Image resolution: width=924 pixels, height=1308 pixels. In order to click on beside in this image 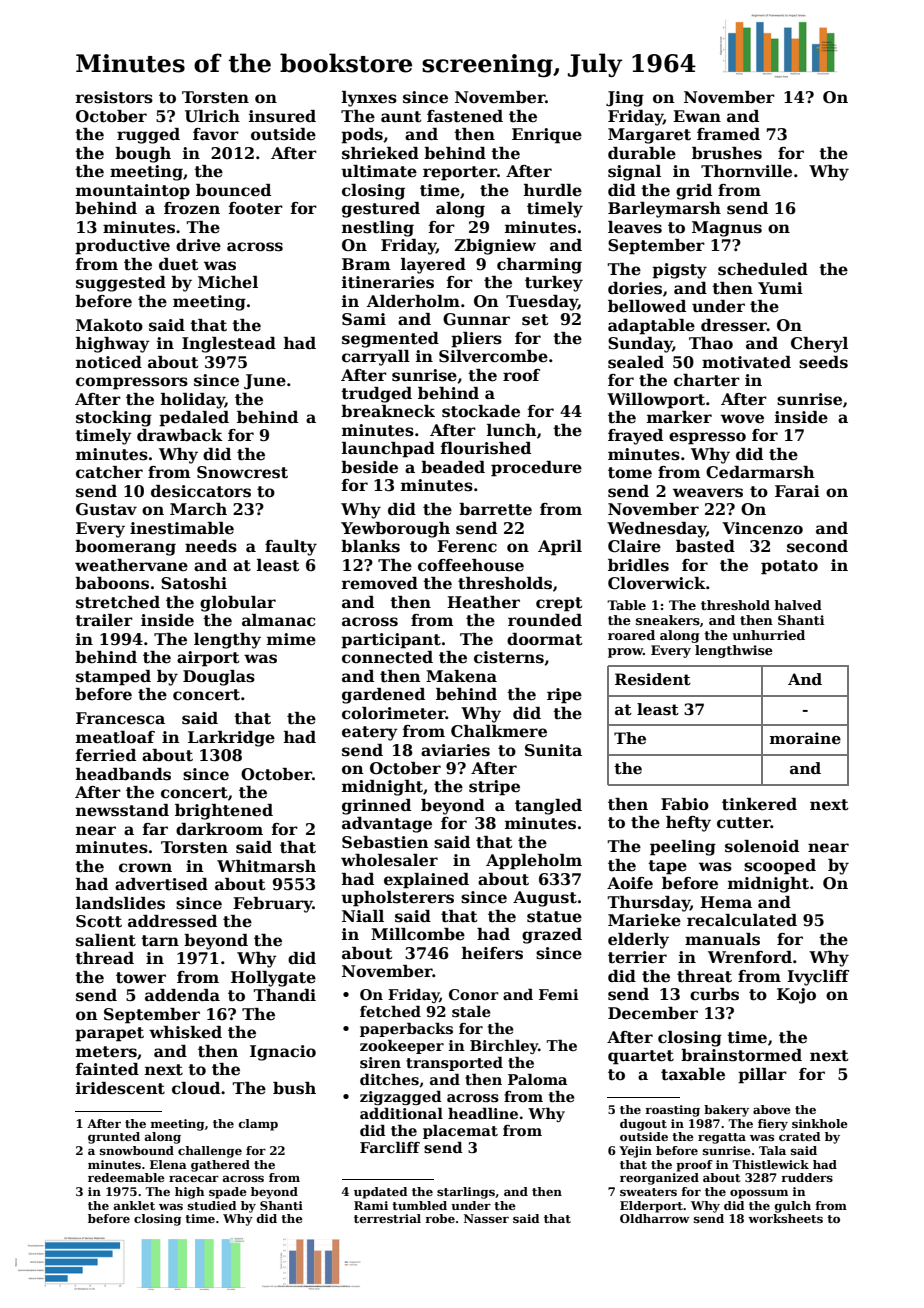, I will do `click(369, 467)`.
